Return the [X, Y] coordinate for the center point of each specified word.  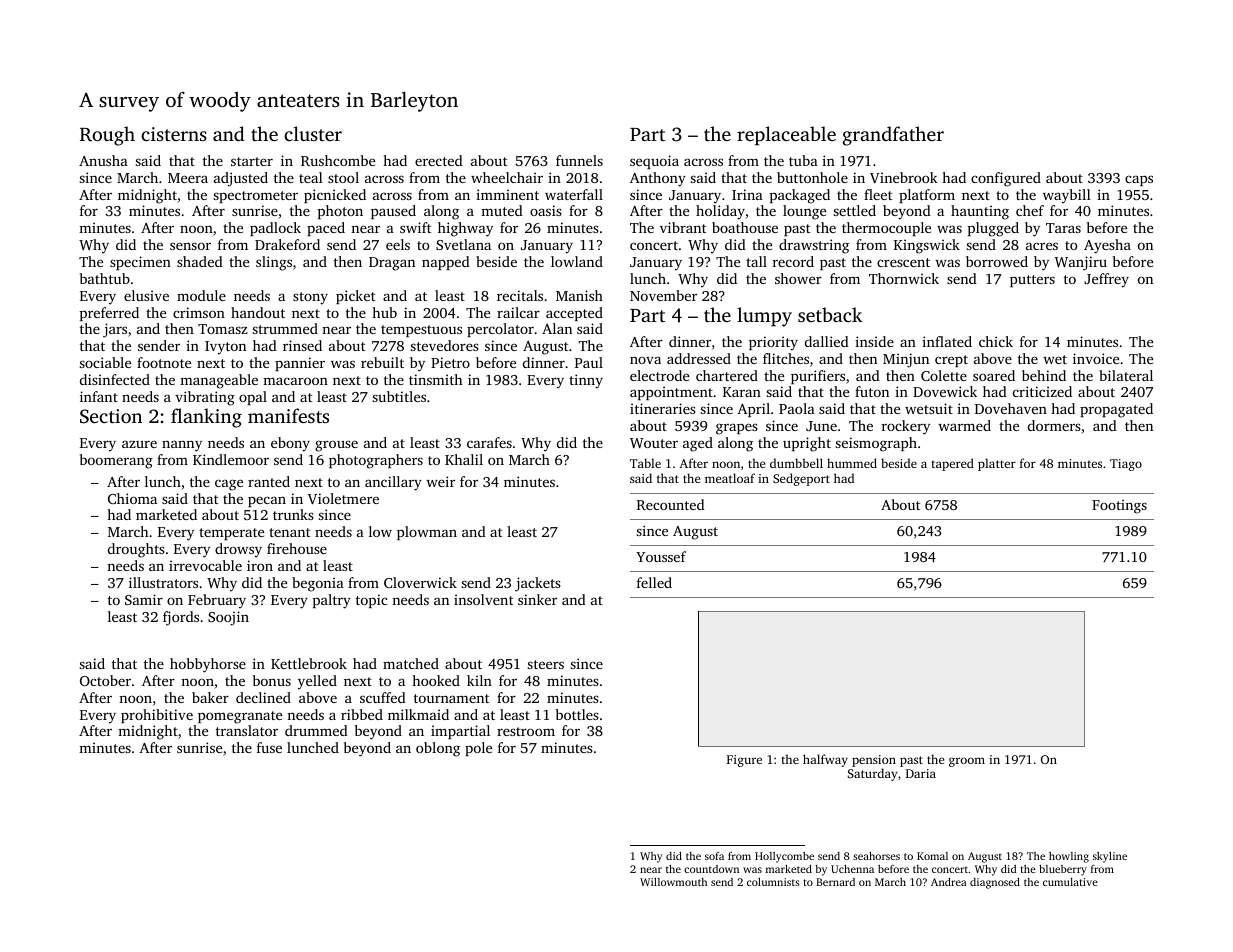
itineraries [663, 408]
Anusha [103, 160]
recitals [520, 295]
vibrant [683, 227]
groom [967, 762]
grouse [336, 446]
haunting [980, 212]
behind [1044, 375]
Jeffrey [1106, 280]
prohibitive [157, 716]
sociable [105, 362]
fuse [269, 747]
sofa [714, 856]
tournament [452, 698]
